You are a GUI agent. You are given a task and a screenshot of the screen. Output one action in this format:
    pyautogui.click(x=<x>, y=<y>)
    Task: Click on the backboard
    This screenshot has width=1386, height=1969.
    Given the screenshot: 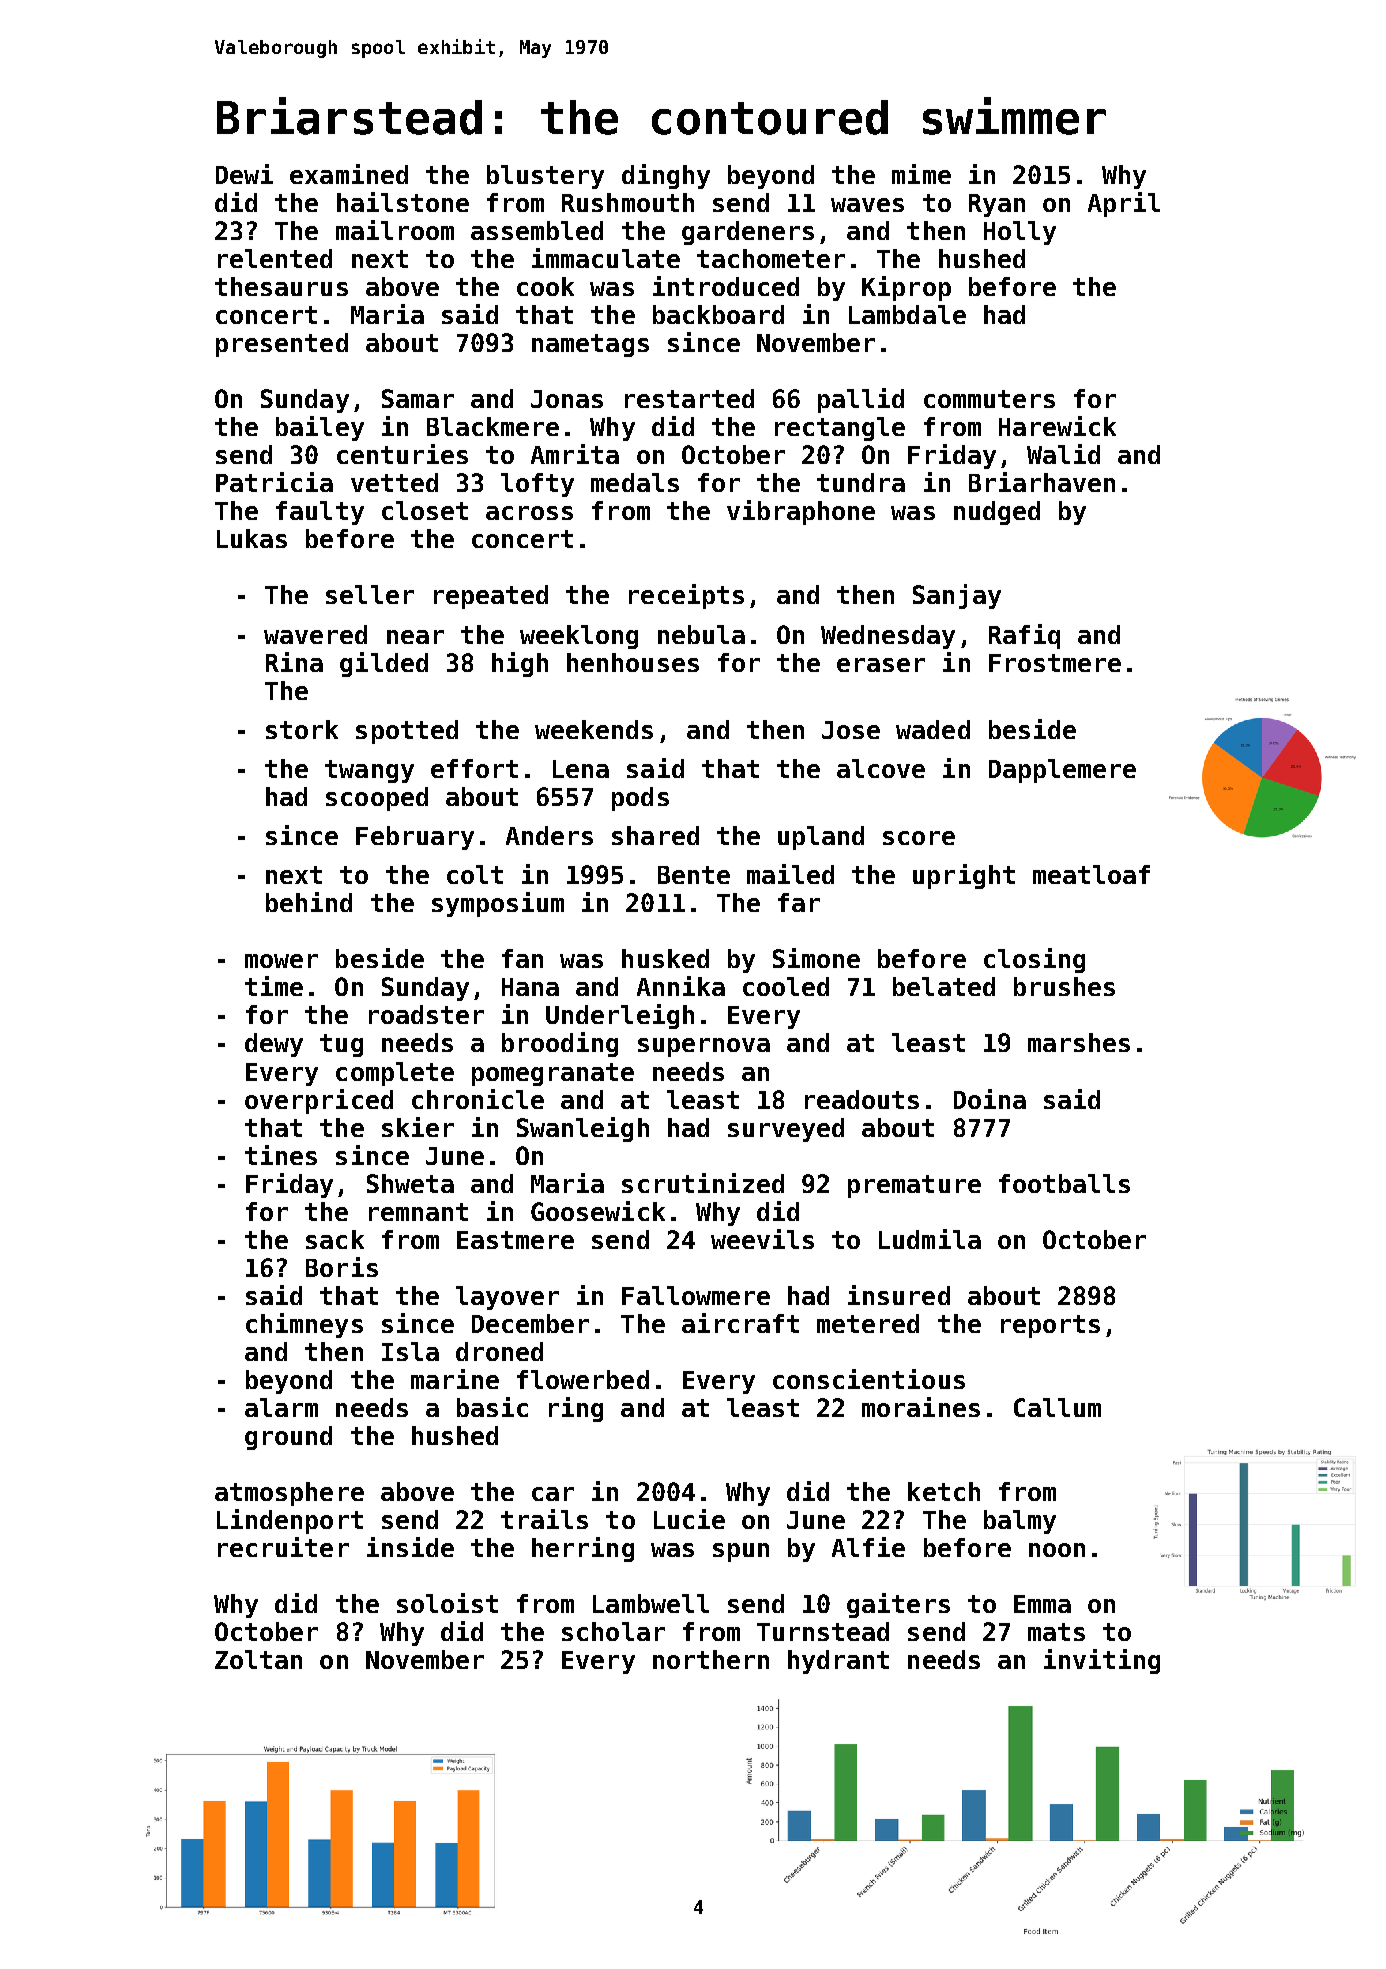 What is the action you would take?
    pyautogui.click(x=718, y=314)
